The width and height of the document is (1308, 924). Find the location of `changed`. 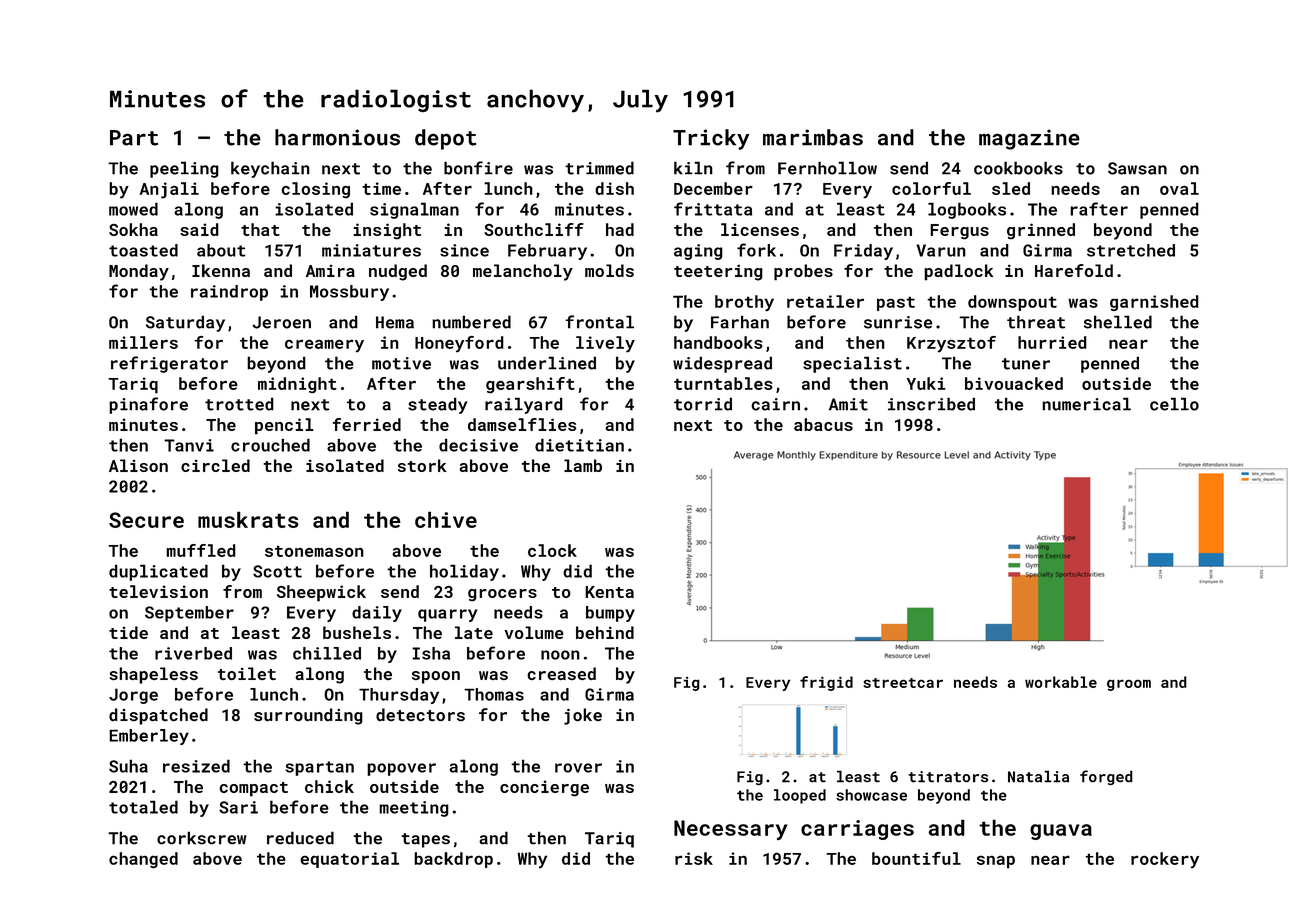

changed is located at coordinates (143, 860).
